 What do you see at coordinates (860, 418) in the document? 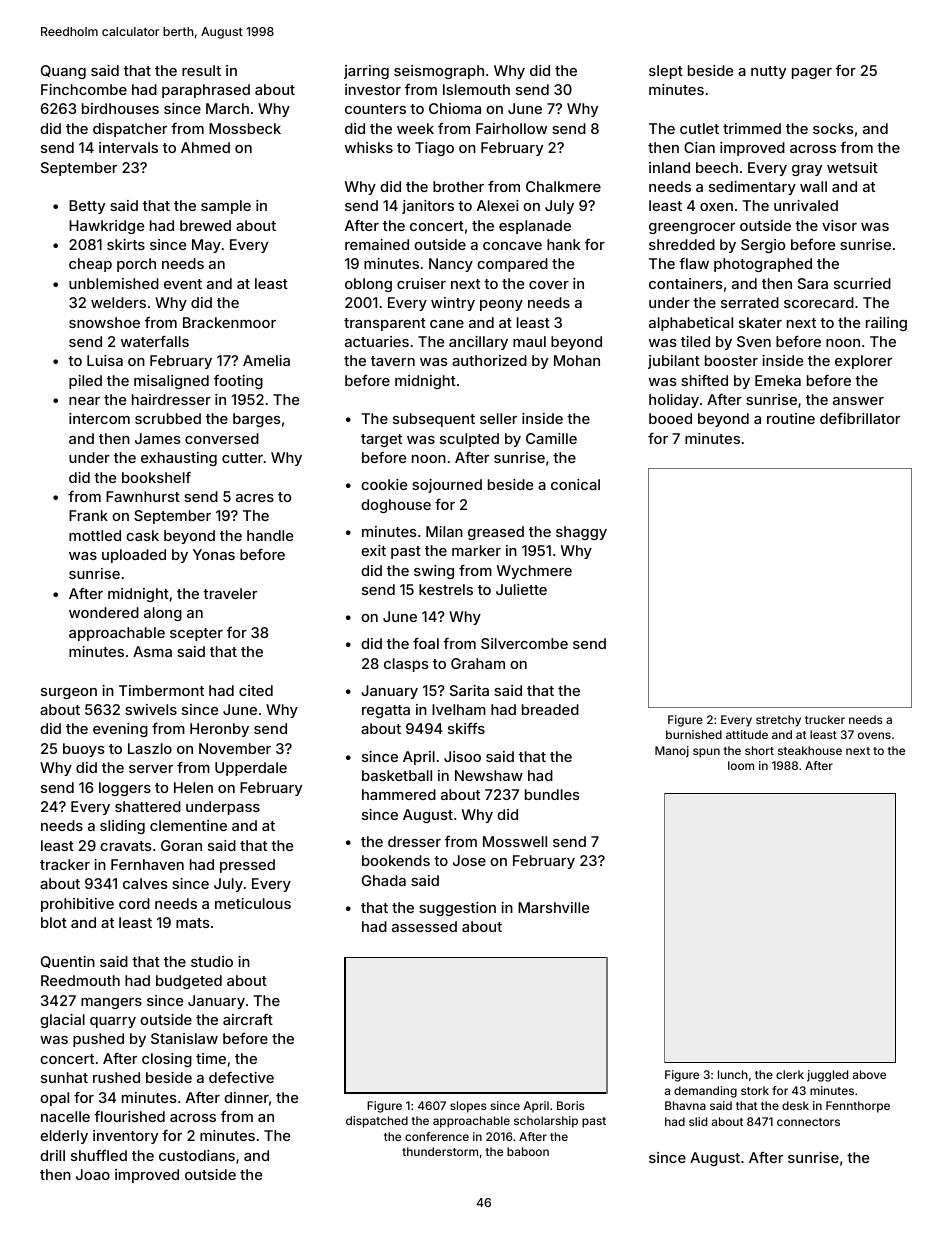
I see `defibrillator` at bounding box center [860, 418].
